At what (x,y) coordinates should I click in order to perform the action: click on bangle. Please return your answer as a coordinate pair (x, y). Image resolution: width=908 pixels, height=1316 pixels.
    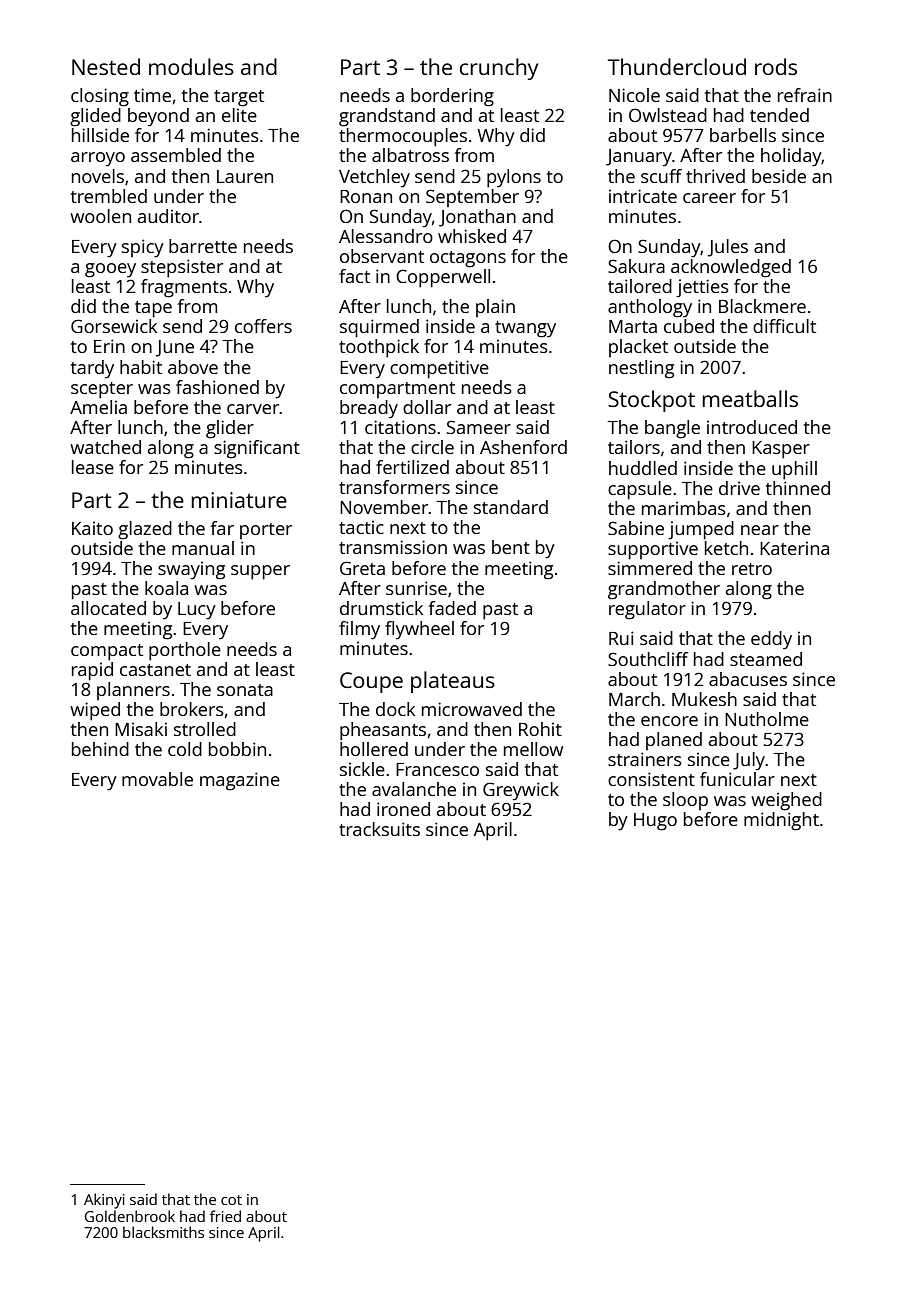
    Looking at the image, I should click on (672, 429).
